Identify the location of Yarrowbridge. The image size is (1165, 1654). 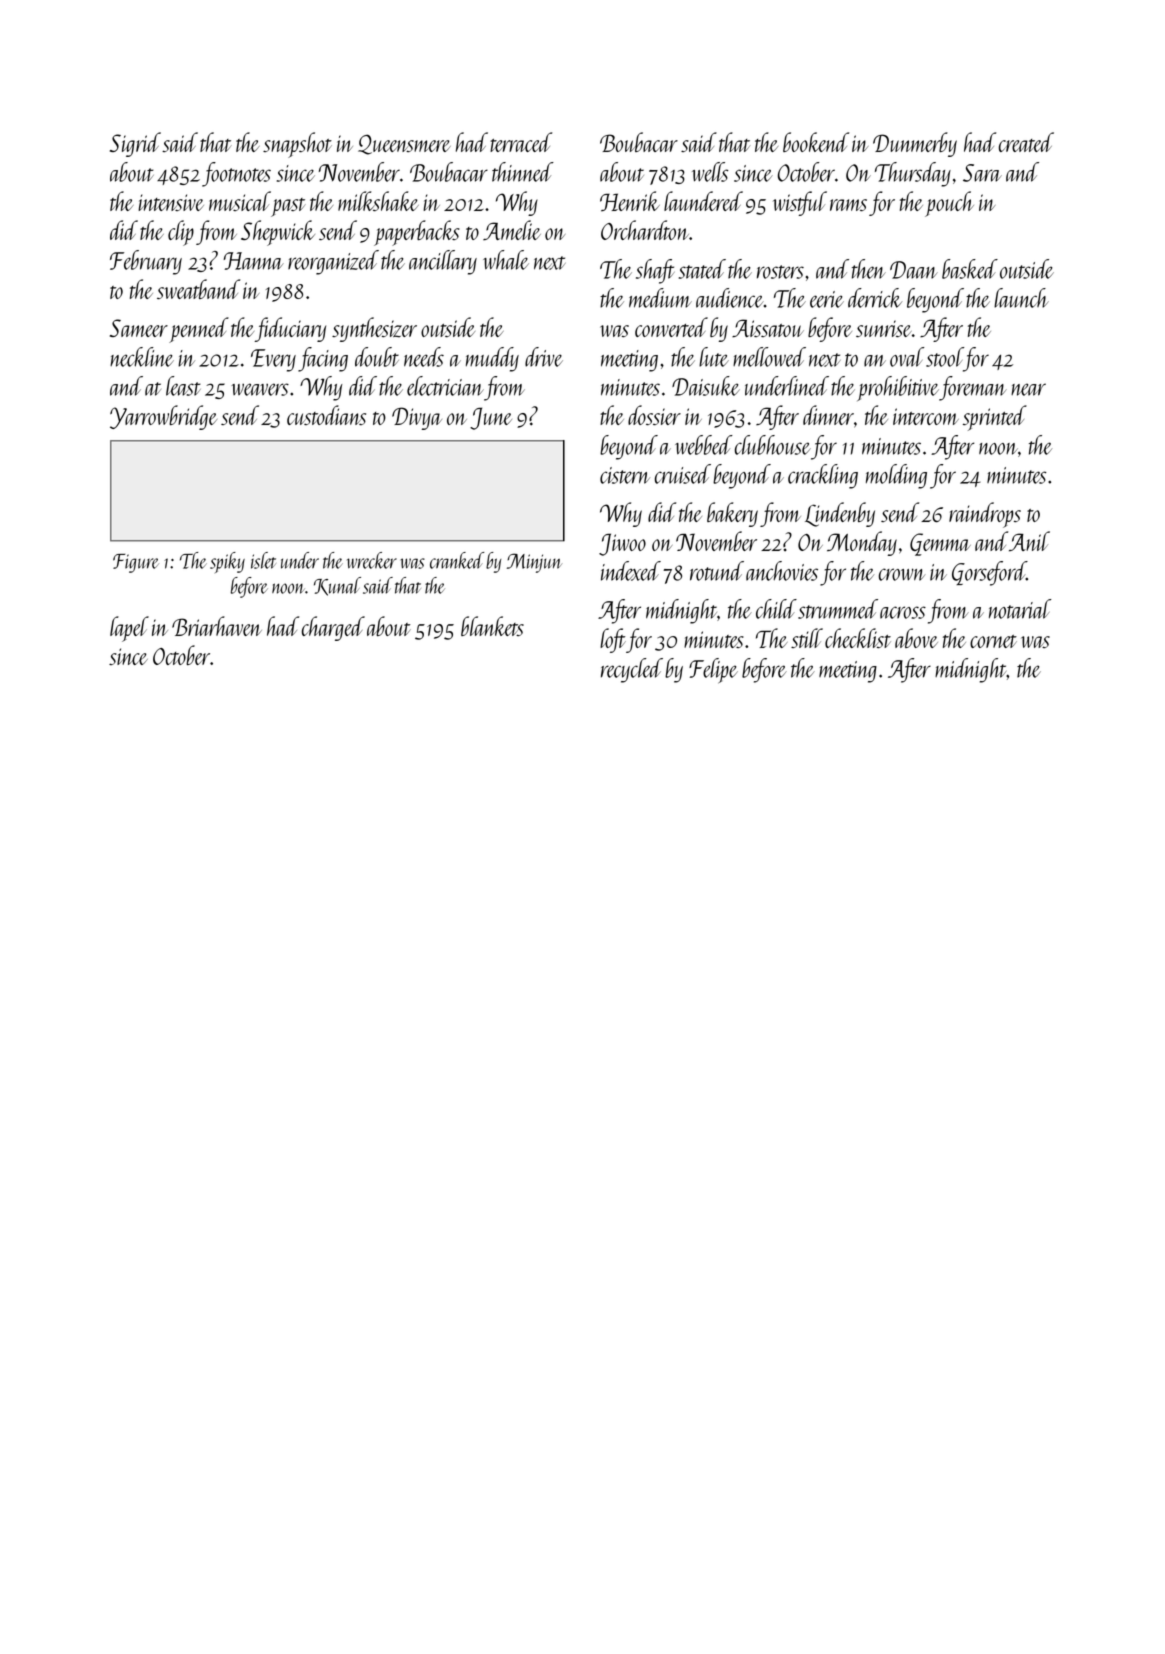
(163, 417).
